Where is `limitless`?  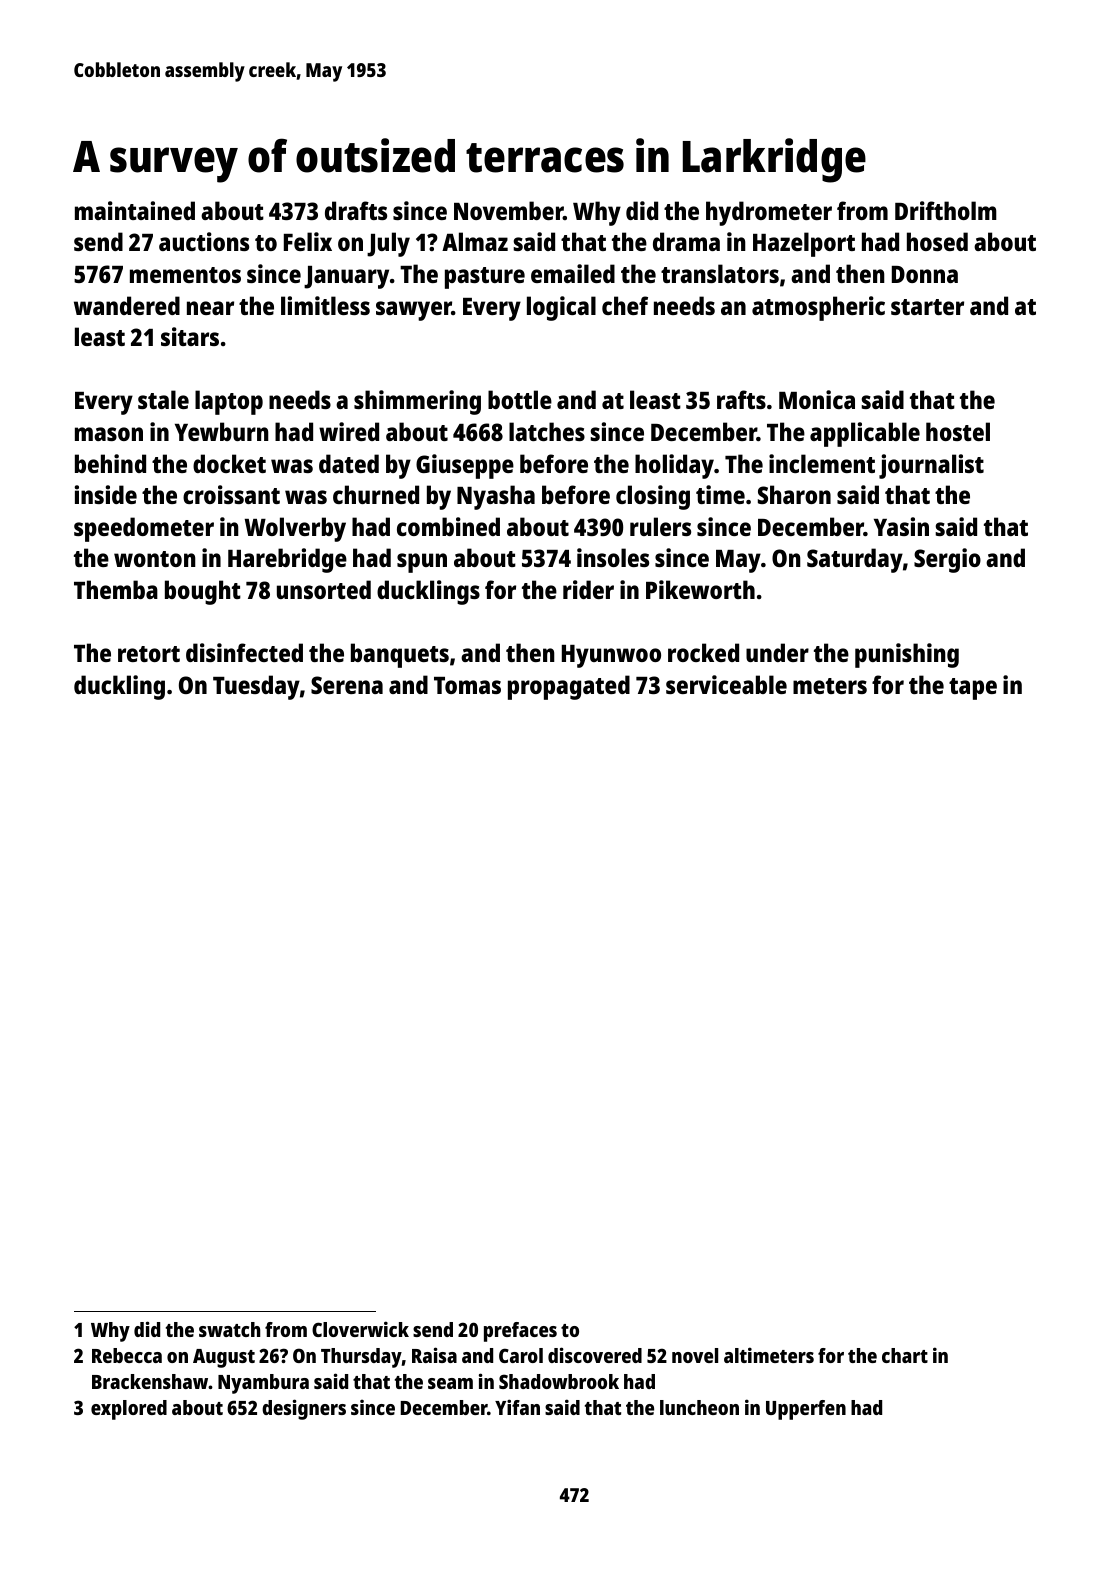
limitless is located at coordinates (325, 305).
